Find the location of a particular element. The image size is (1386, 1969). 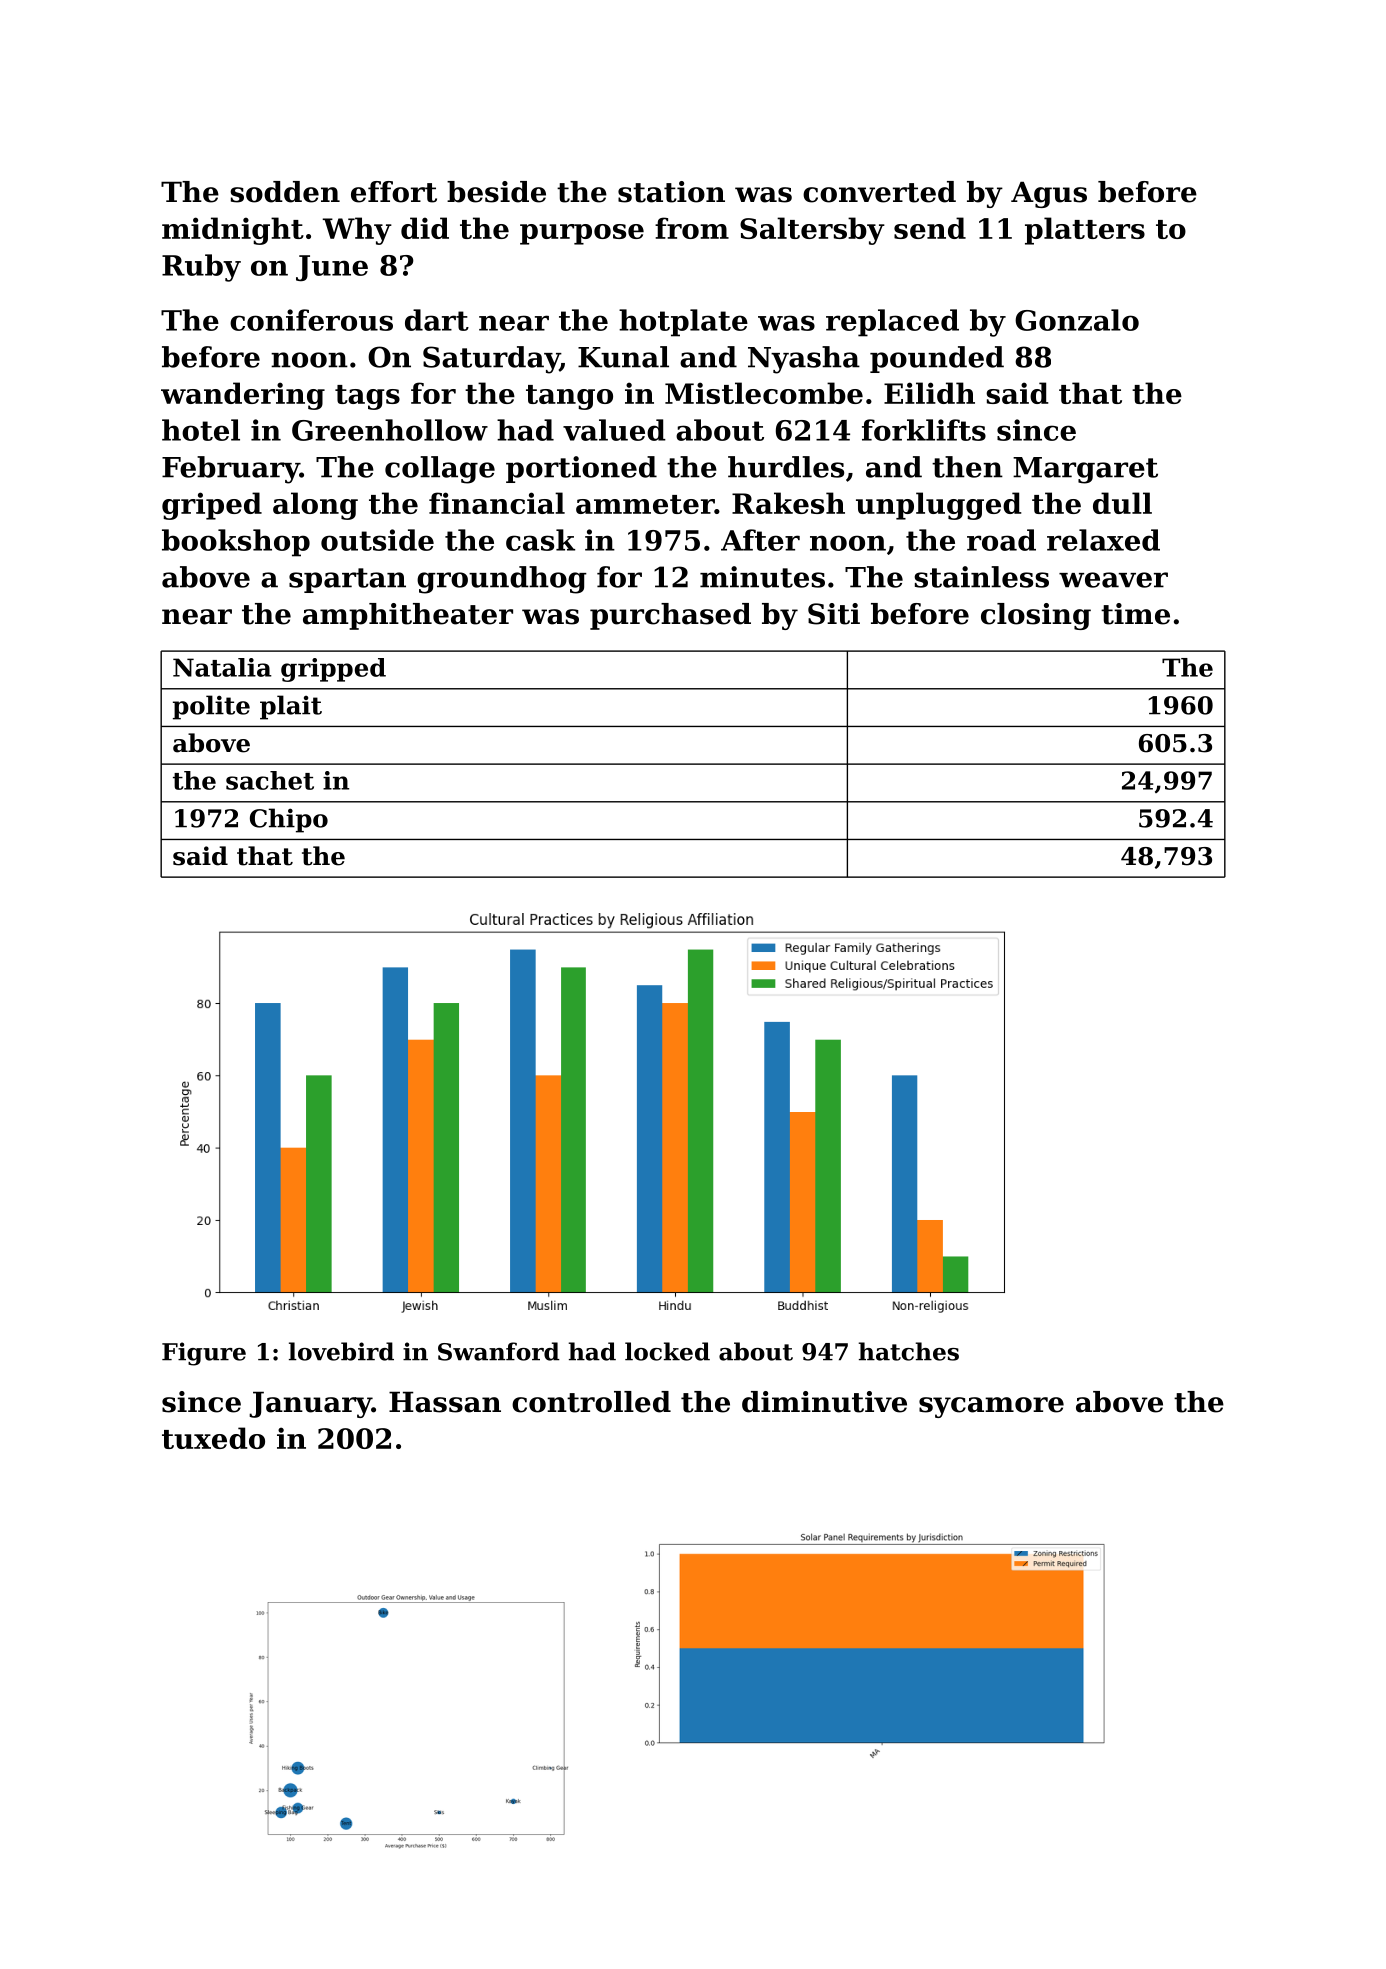

Siti is located at coordinates (834, 614).
